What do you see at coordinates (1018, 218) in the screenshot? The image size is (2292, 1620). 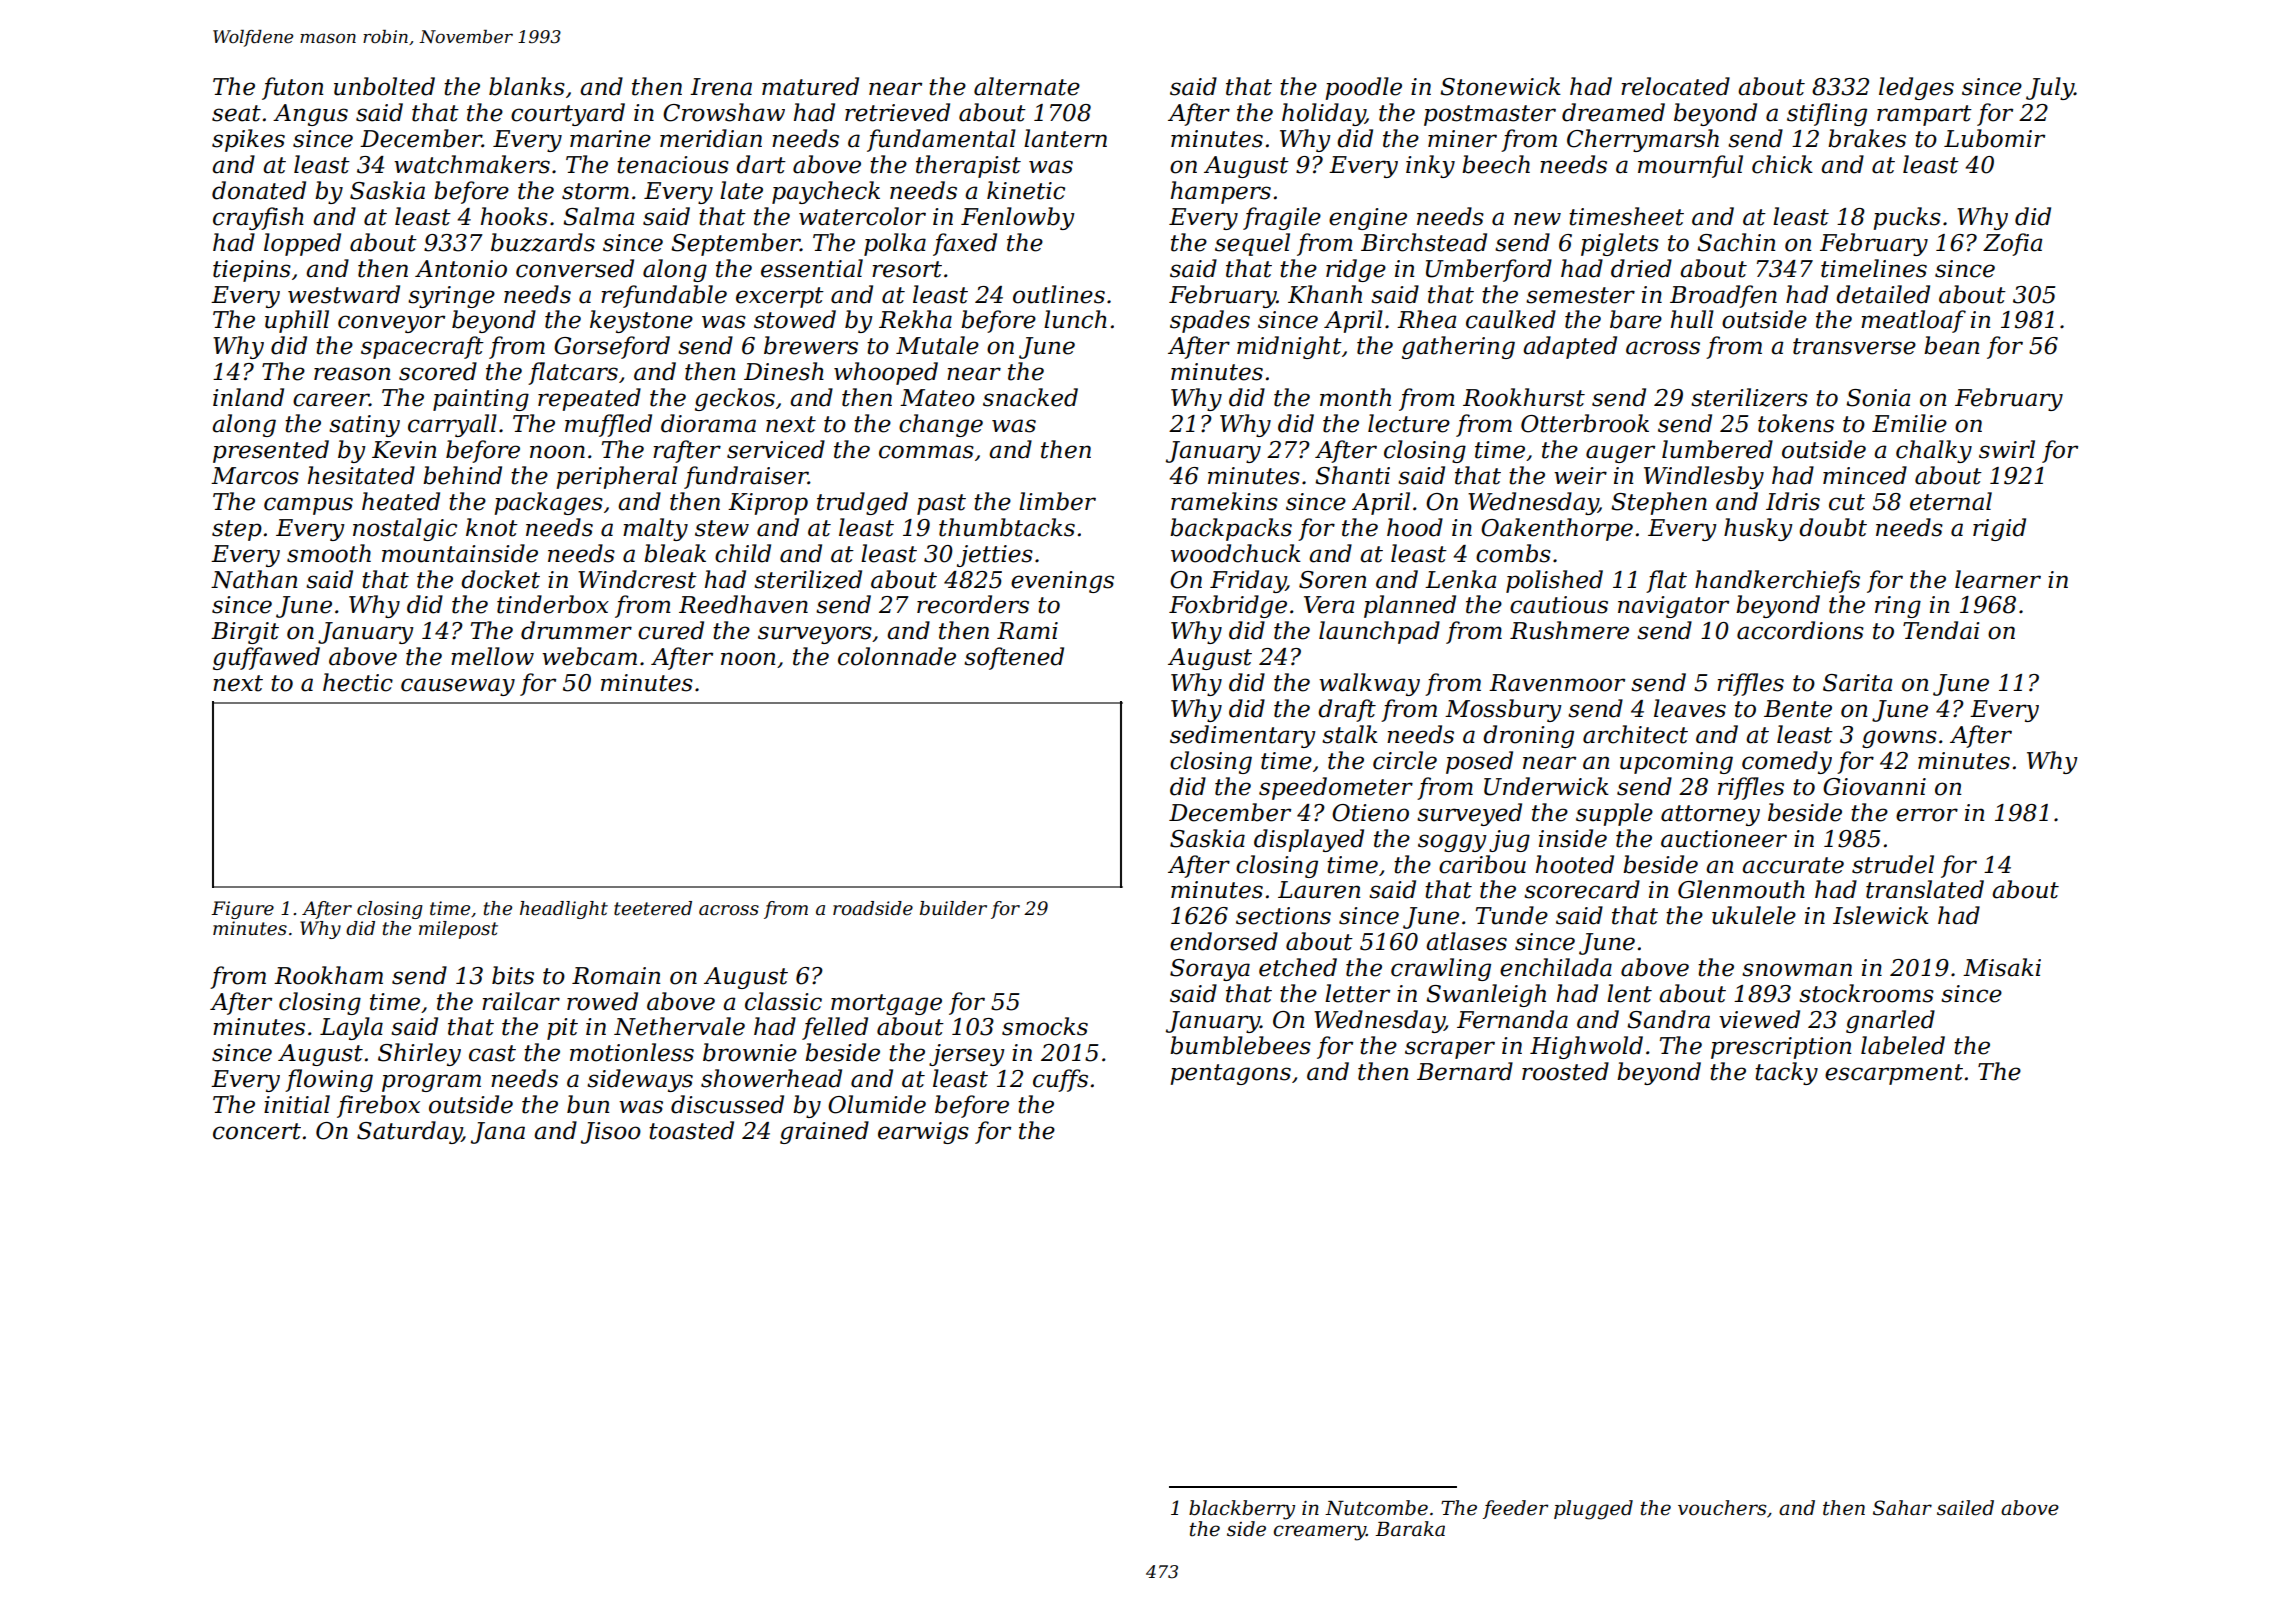 I see `Fenlowby` at bounding box center [1018, 218].
